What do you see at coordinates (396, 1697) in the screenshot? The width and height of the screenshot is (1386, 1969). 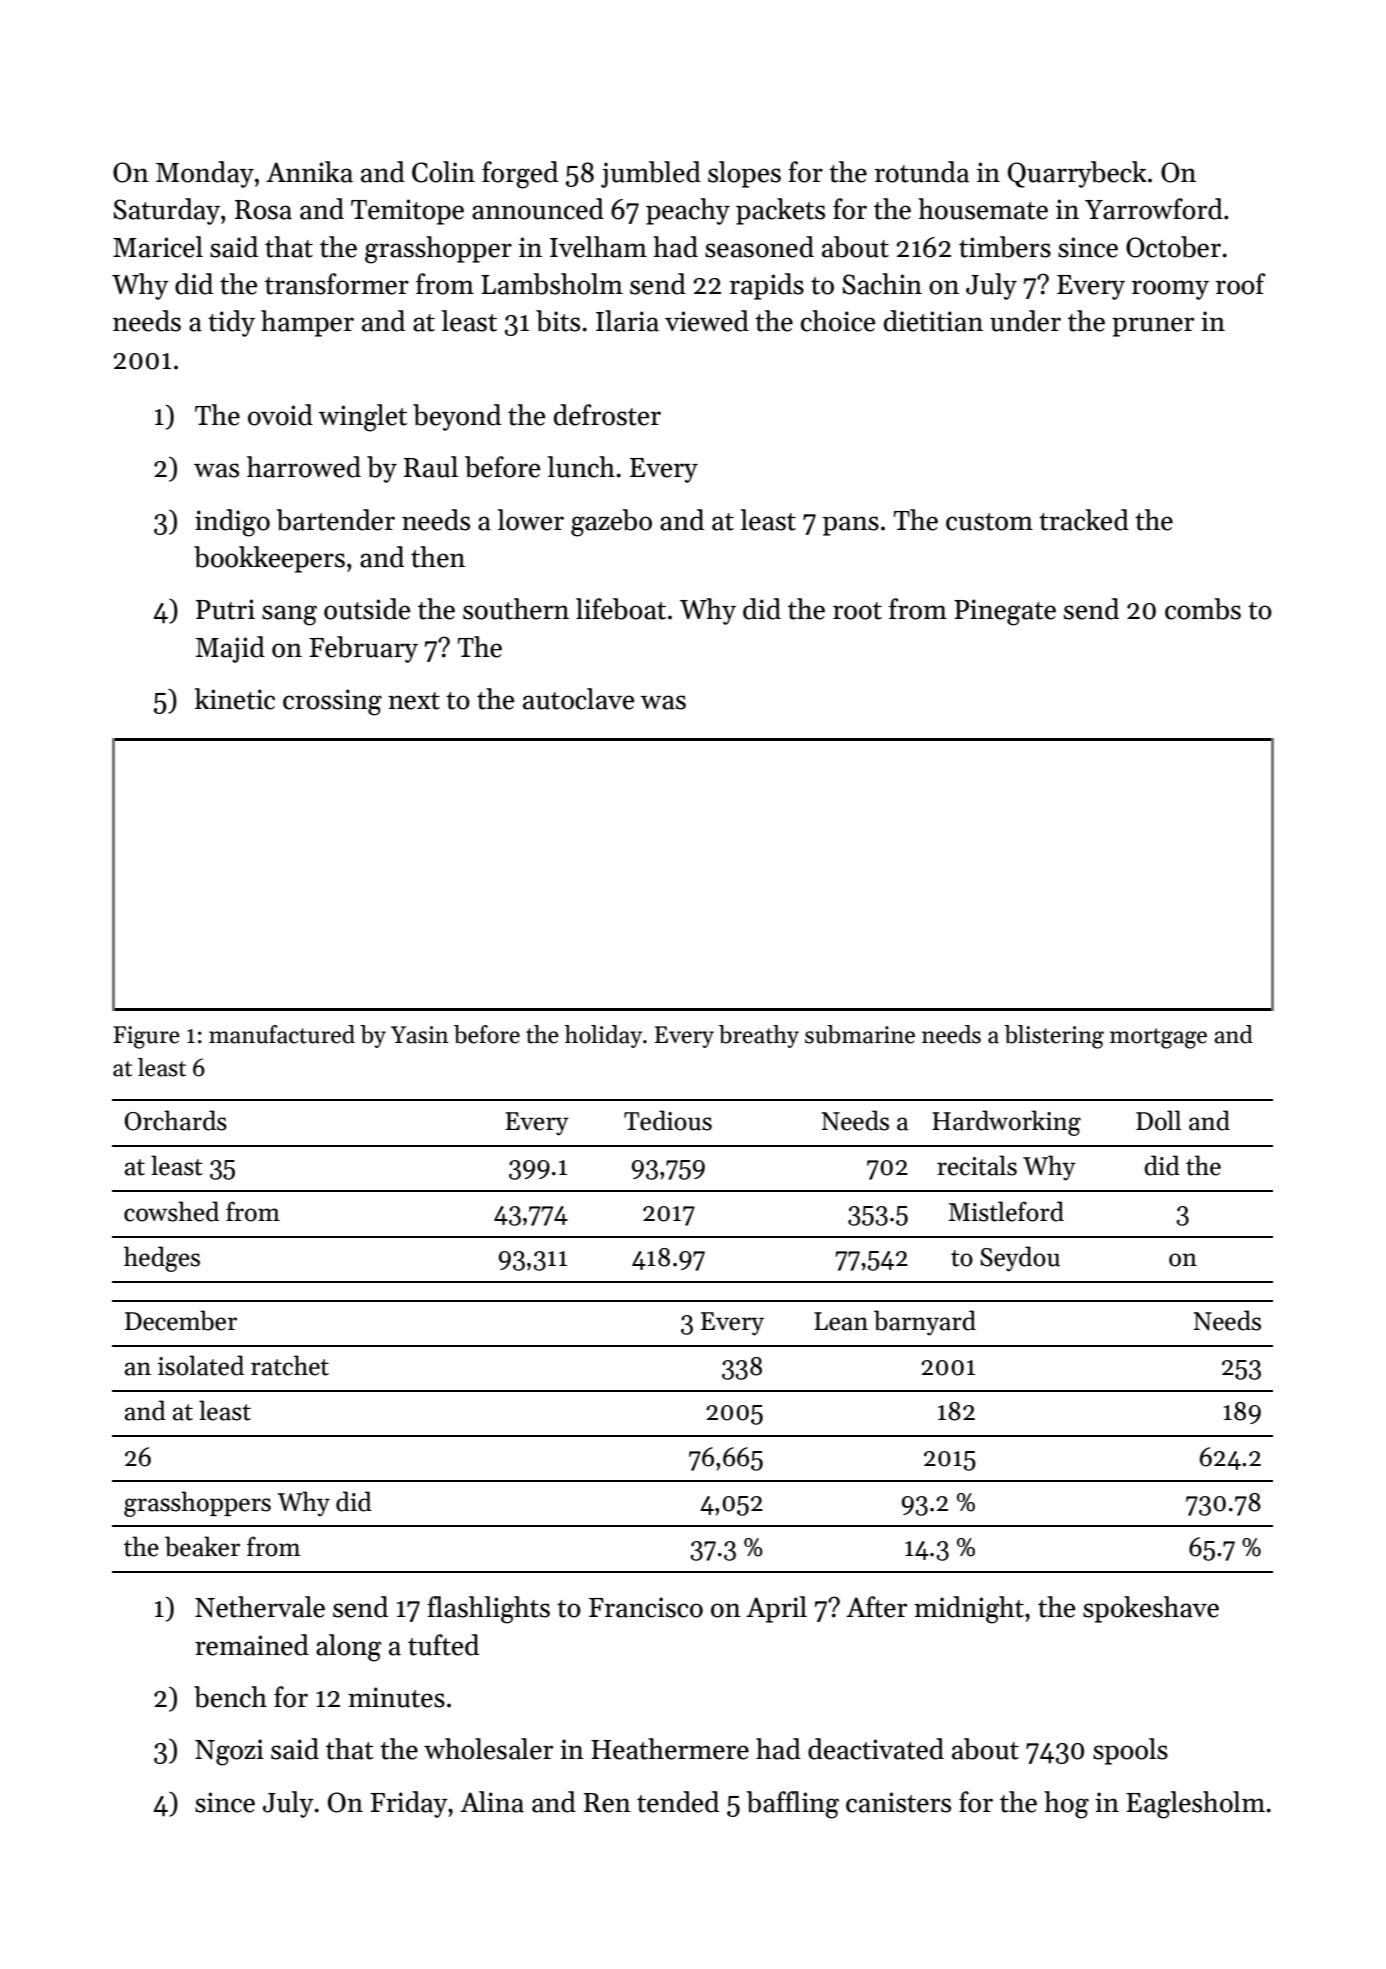 I see `minutes` at bounding box center [396, 1697].
